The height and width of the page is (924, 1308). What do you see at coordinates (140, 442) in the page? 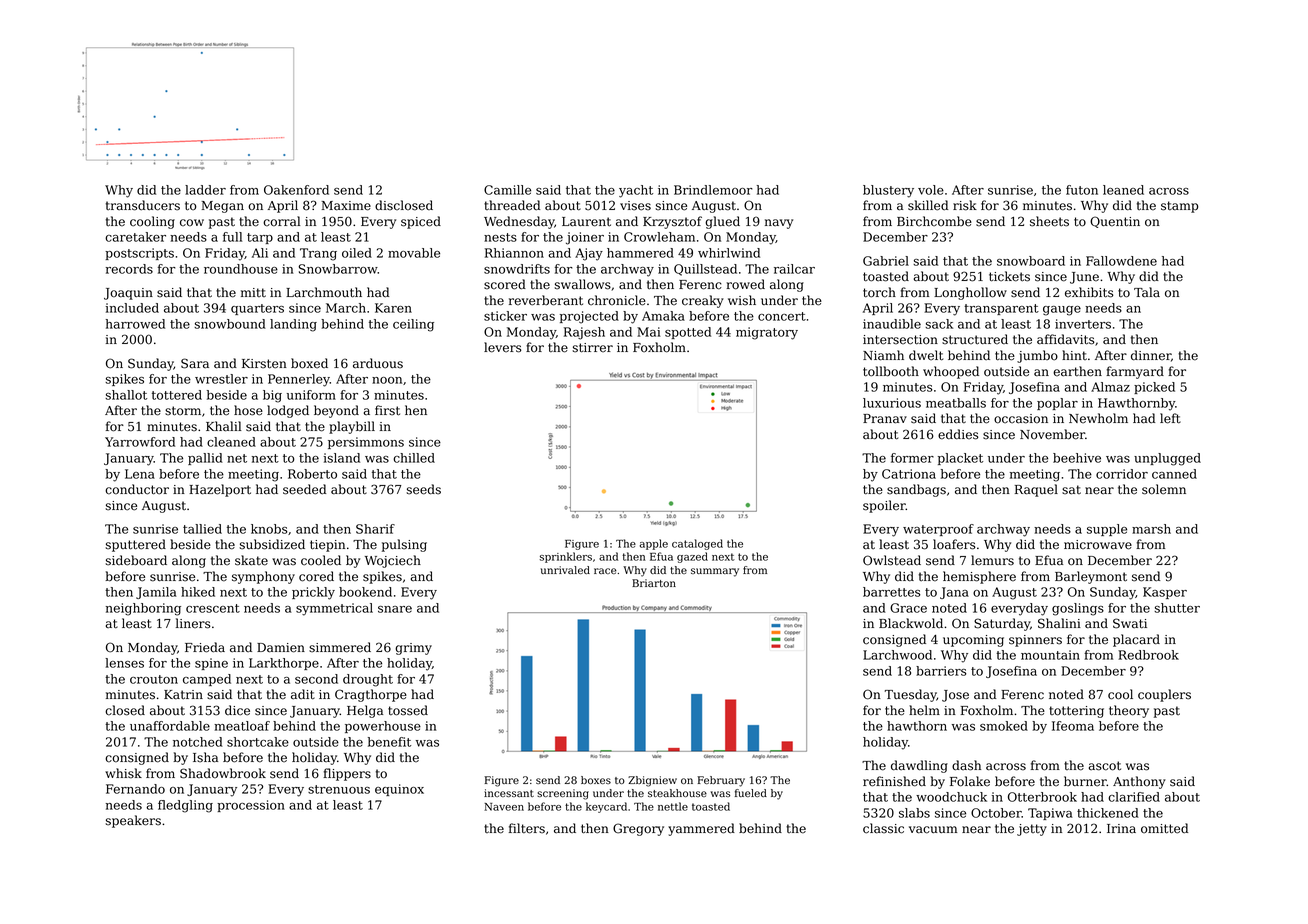
I see `Yarrowford` at bounding box center [140, 442].
